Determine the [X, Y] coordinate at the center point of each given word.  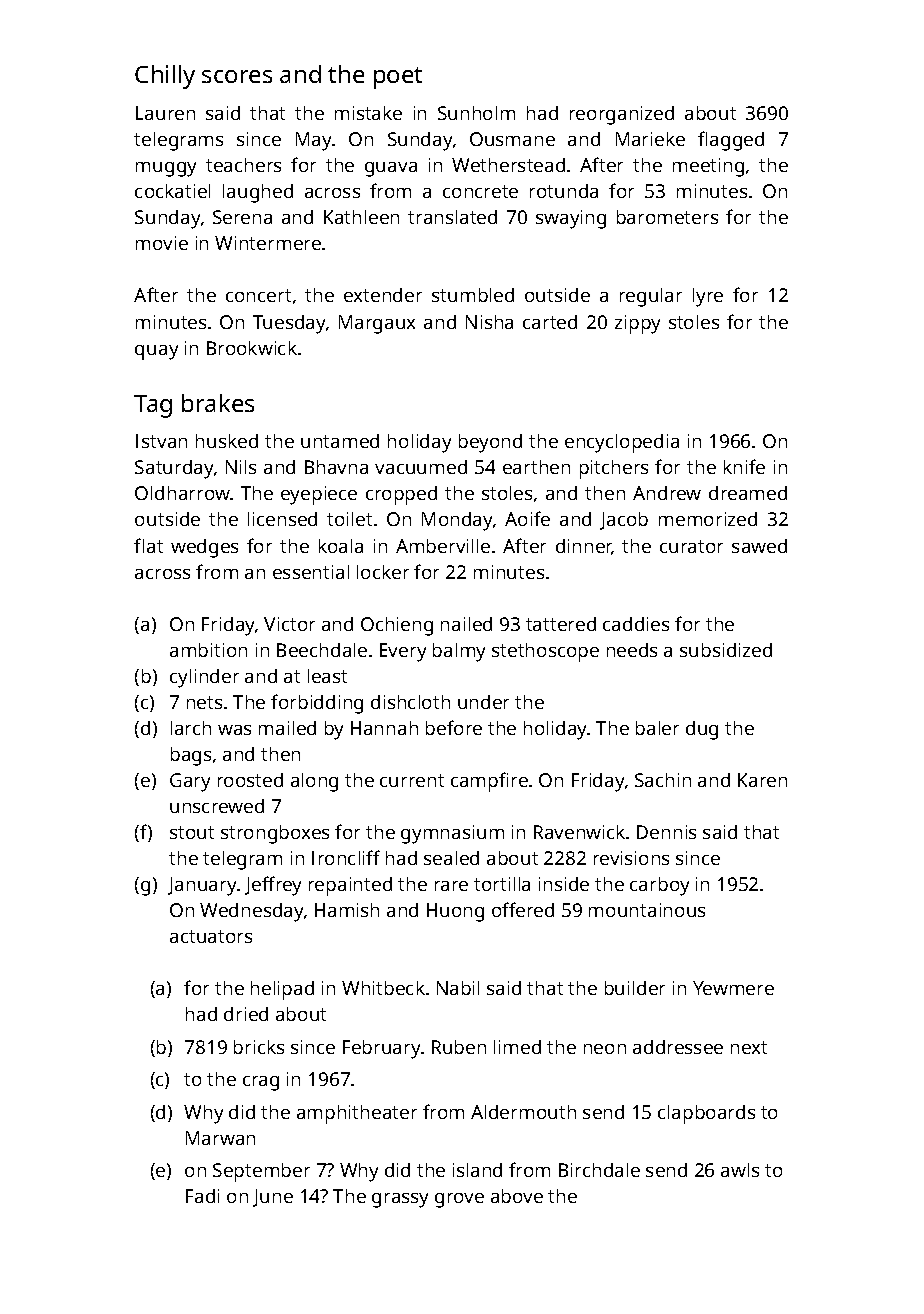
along [314, 782]
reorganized [622, 115]
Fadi [202, 1196]
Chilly [165, 77]
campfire [489, 782]
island [477, 1170]
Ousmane [512, 139]
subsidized [726, 650]
